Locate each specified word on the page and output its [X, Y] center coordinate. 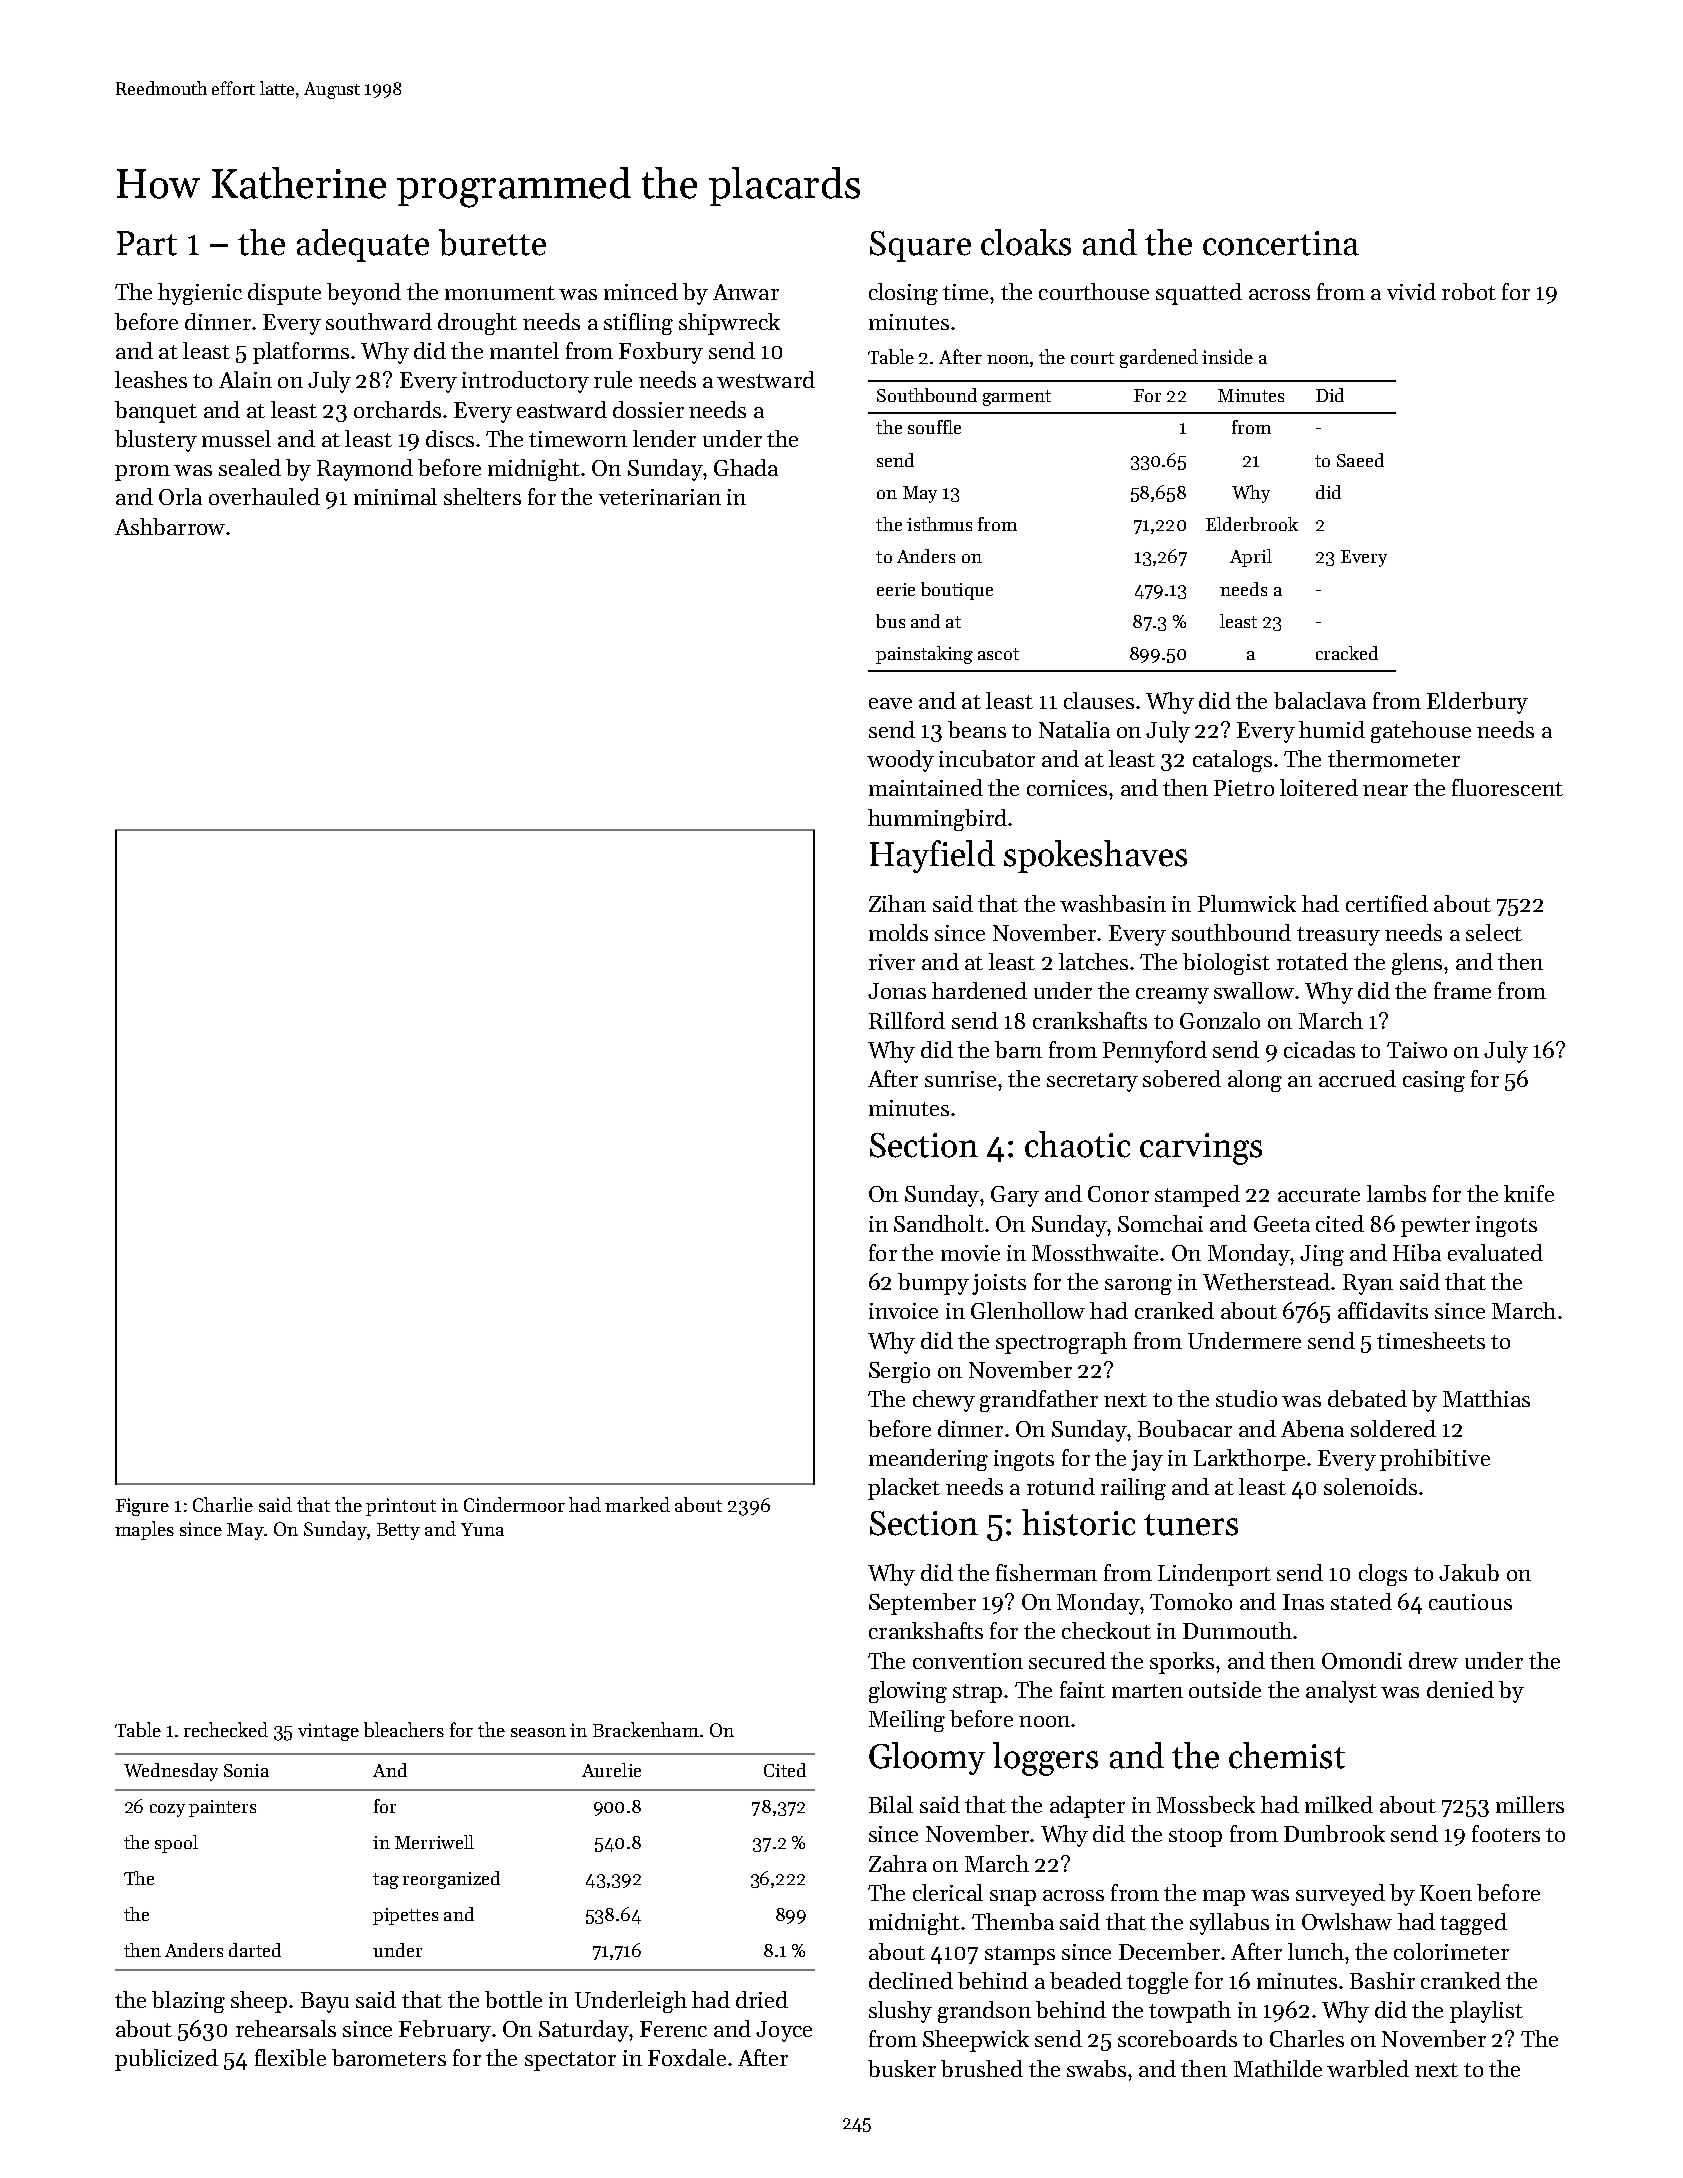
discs [450, 438]
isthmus [939, 524]
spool [176, 1844]
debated [1367, 1398]
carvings [1201, 1149]
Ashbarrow [170, 526]
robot [1469, 291]
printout [401, 1507]
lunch [1316, 1951]
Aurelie [611, 1770]
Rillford [907, 1020]
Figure [142, 1507]
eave [890, 703]
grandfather [1039, 1401]
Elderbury [1477, 703]
